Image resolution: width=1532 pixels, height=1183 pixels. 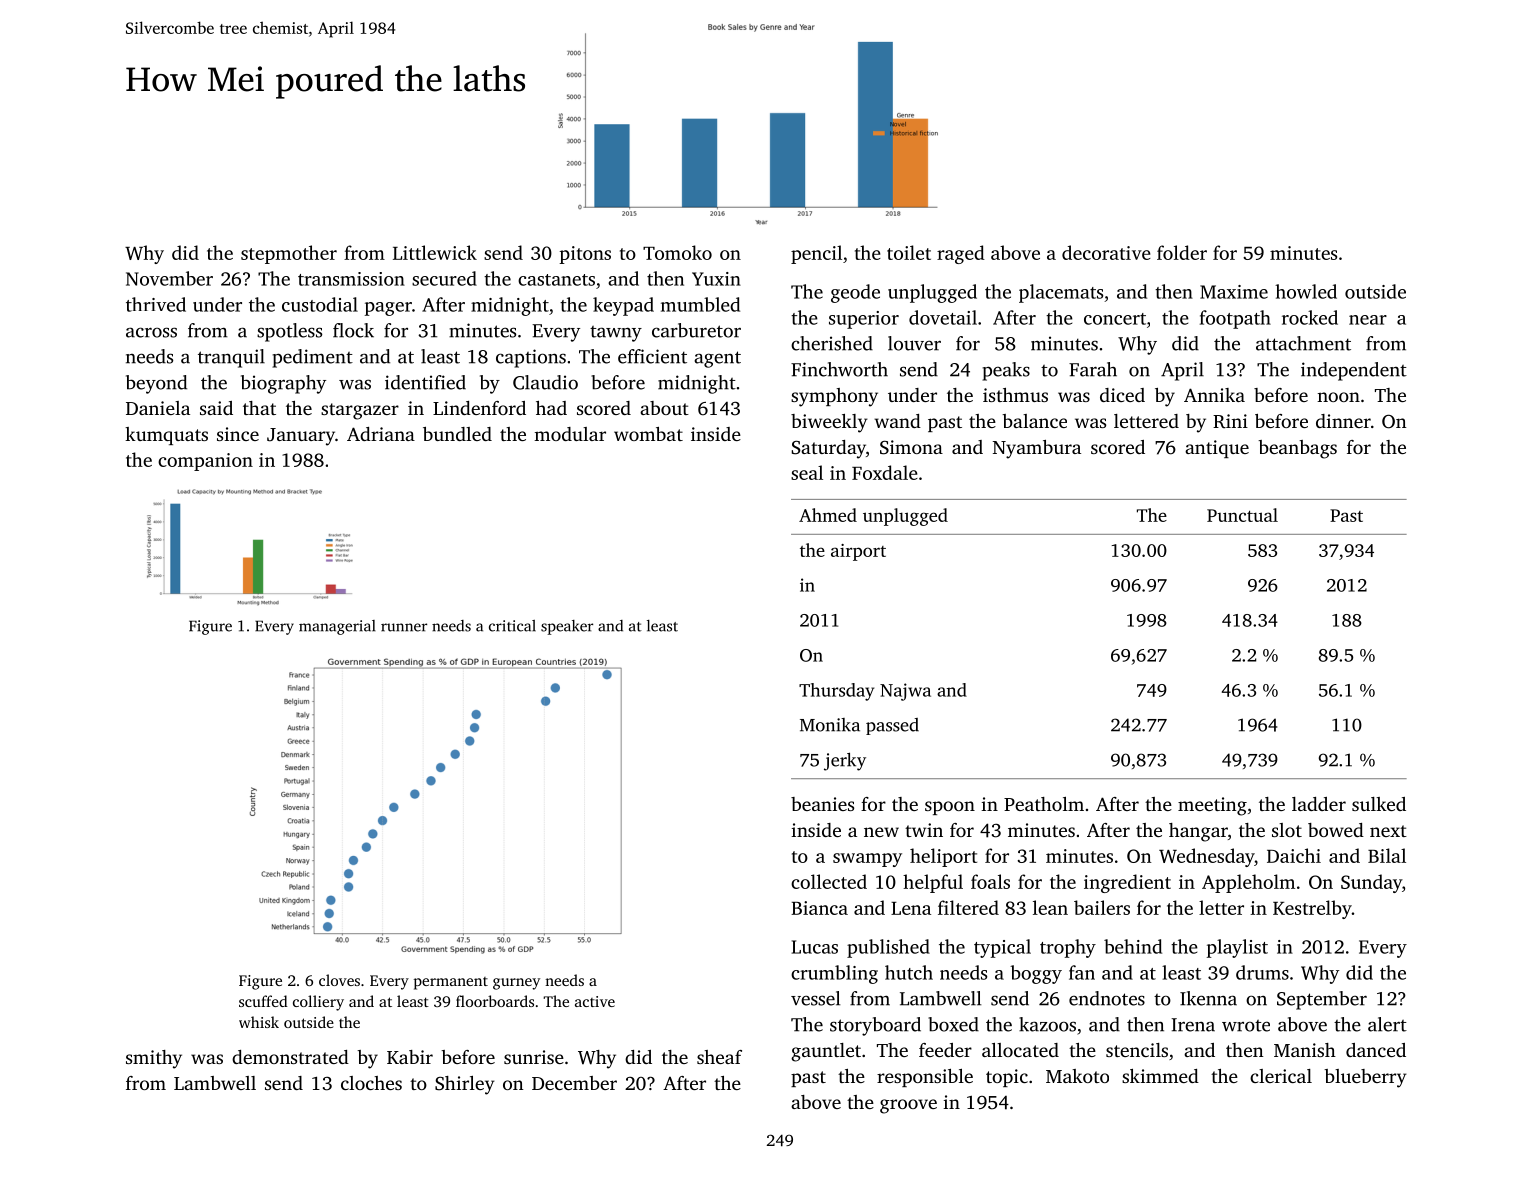 What do you see at coordinates (166, 436) in the page?
I see `kumquats` at bounding box center [166, 436].
